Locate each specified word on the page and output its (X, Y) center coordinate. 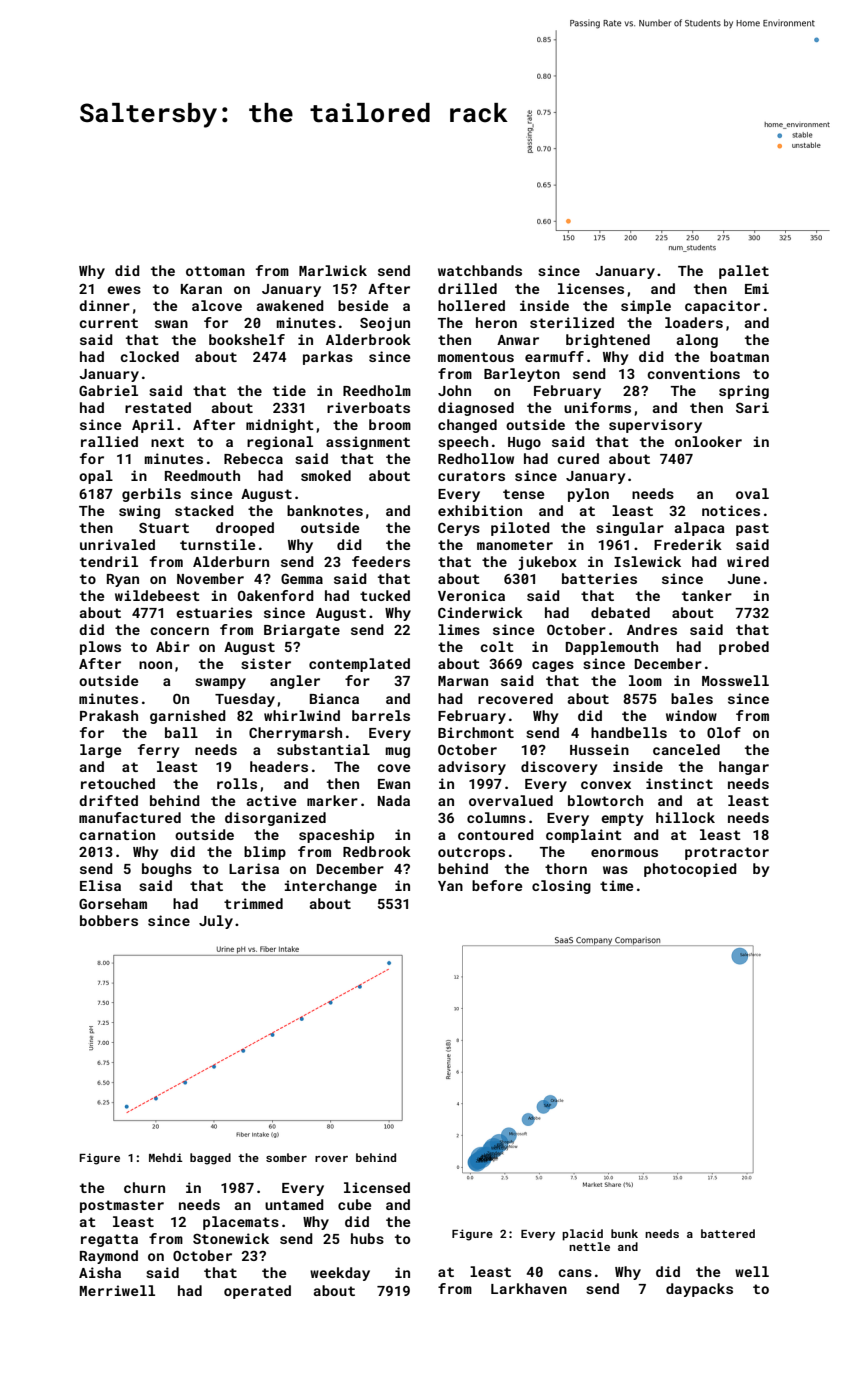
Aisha (100, 1272)
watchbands (480, 270)
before (497, 885)
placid (582, 1235)
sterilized (572, 322)
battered (728, 1233)
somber (286, 1157)
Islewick (647, 561)
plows (100, 648)
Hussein (599, 749)
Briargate (302, 631)
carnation (117, 834)
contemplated (359, 665)
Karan (201, 289)
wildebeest (157, 595)
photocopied (690, 870)
